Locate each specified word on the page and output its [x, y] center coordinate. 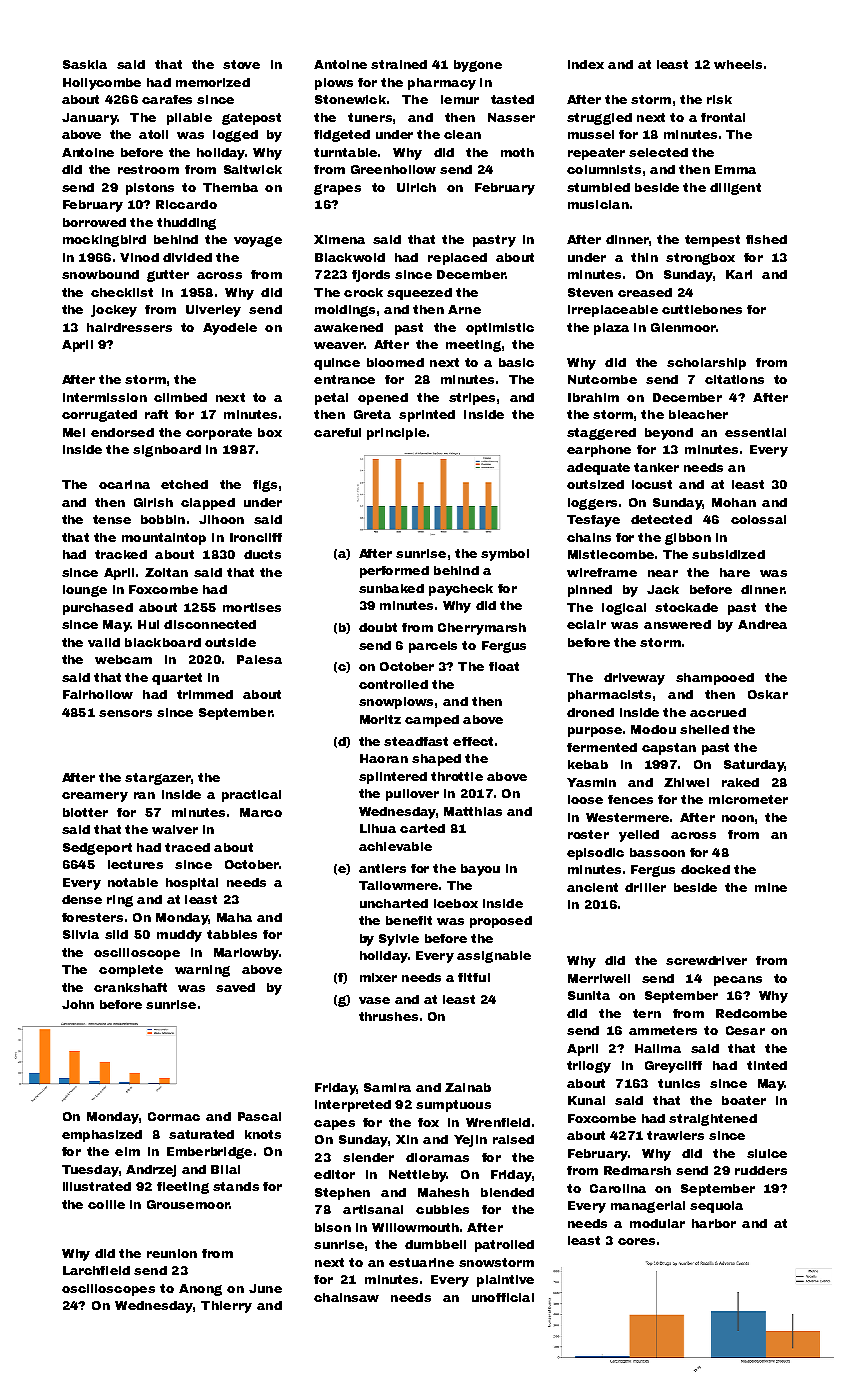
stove [241, 64]
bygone [478, 66]
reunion [172, 1253]
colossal [758, 519]
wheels [738, 64]
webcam [123, 659]
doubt [378, 627]
